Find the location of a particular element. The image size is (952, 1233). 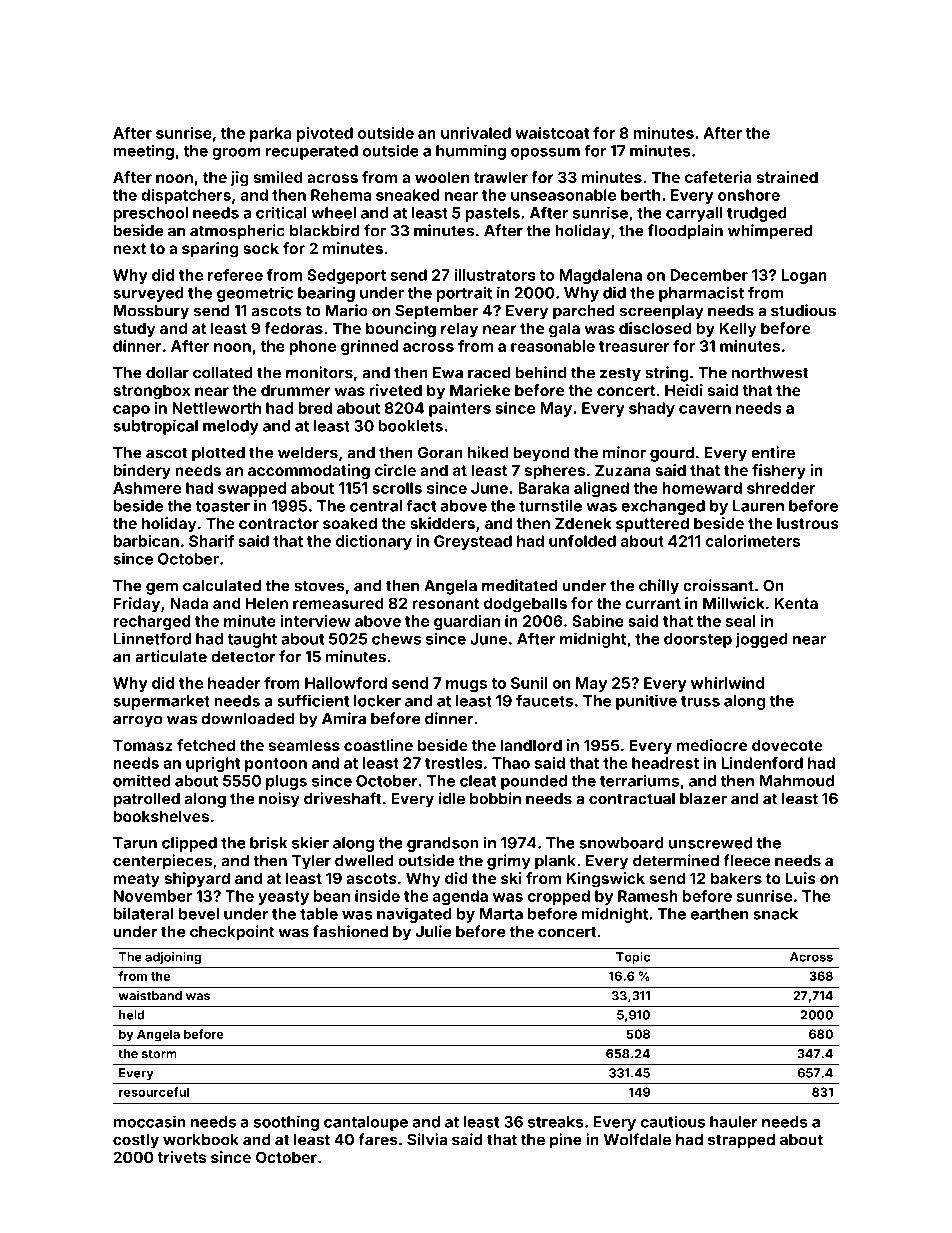

locker is located at coordinates (377, 701).
